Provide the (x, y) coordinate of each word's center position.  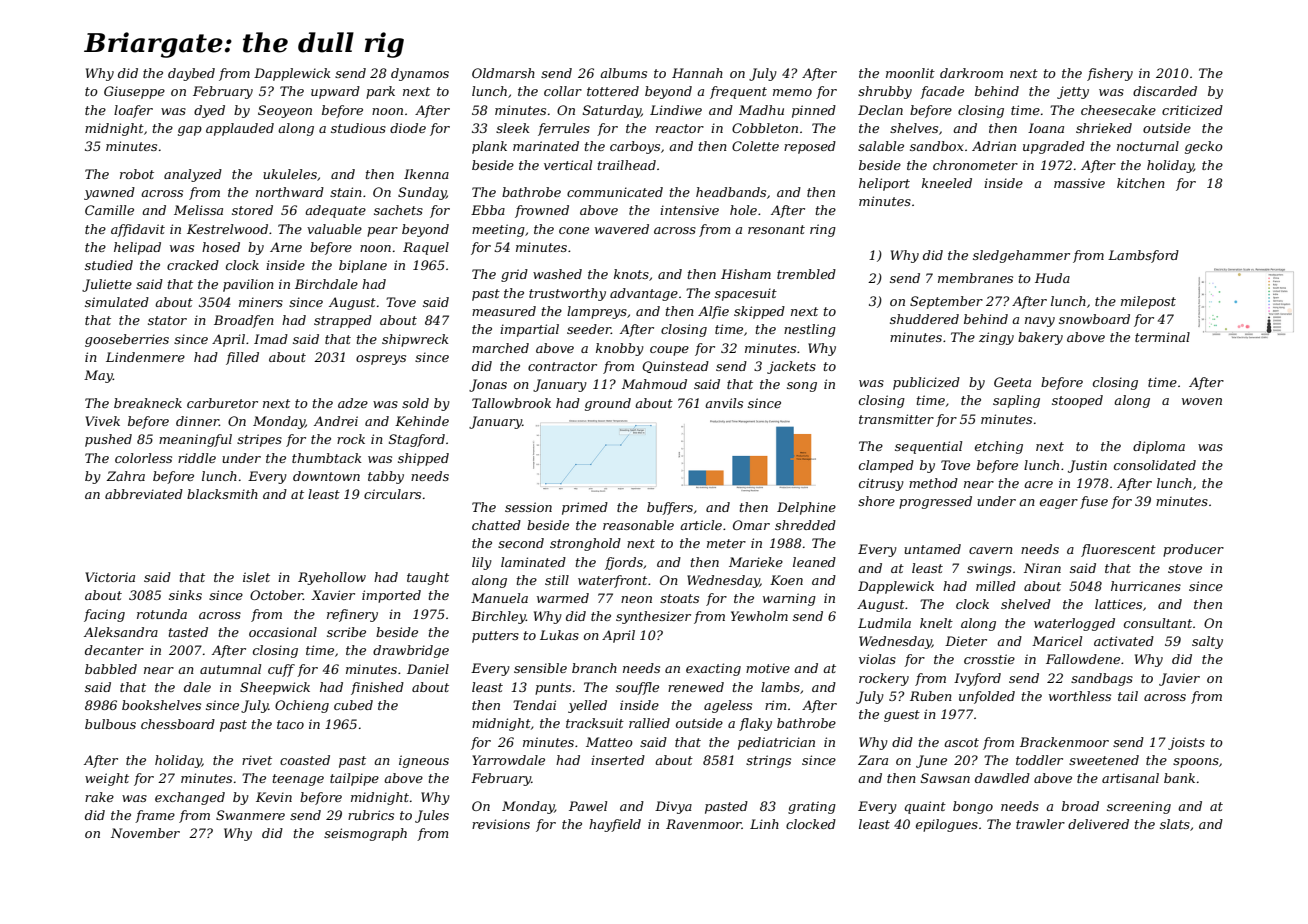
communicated (615, 192)
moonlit (910, 73)
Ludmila (884, 623)
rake (99, 797)
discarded (1165, 91)
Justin (1087, 466)
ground (608, 404)
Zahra (126, 476)
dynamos (420, 74)
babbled (111, 669)
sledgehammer (1021, 256)
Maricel (1057, 641)
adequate (335, 211)
